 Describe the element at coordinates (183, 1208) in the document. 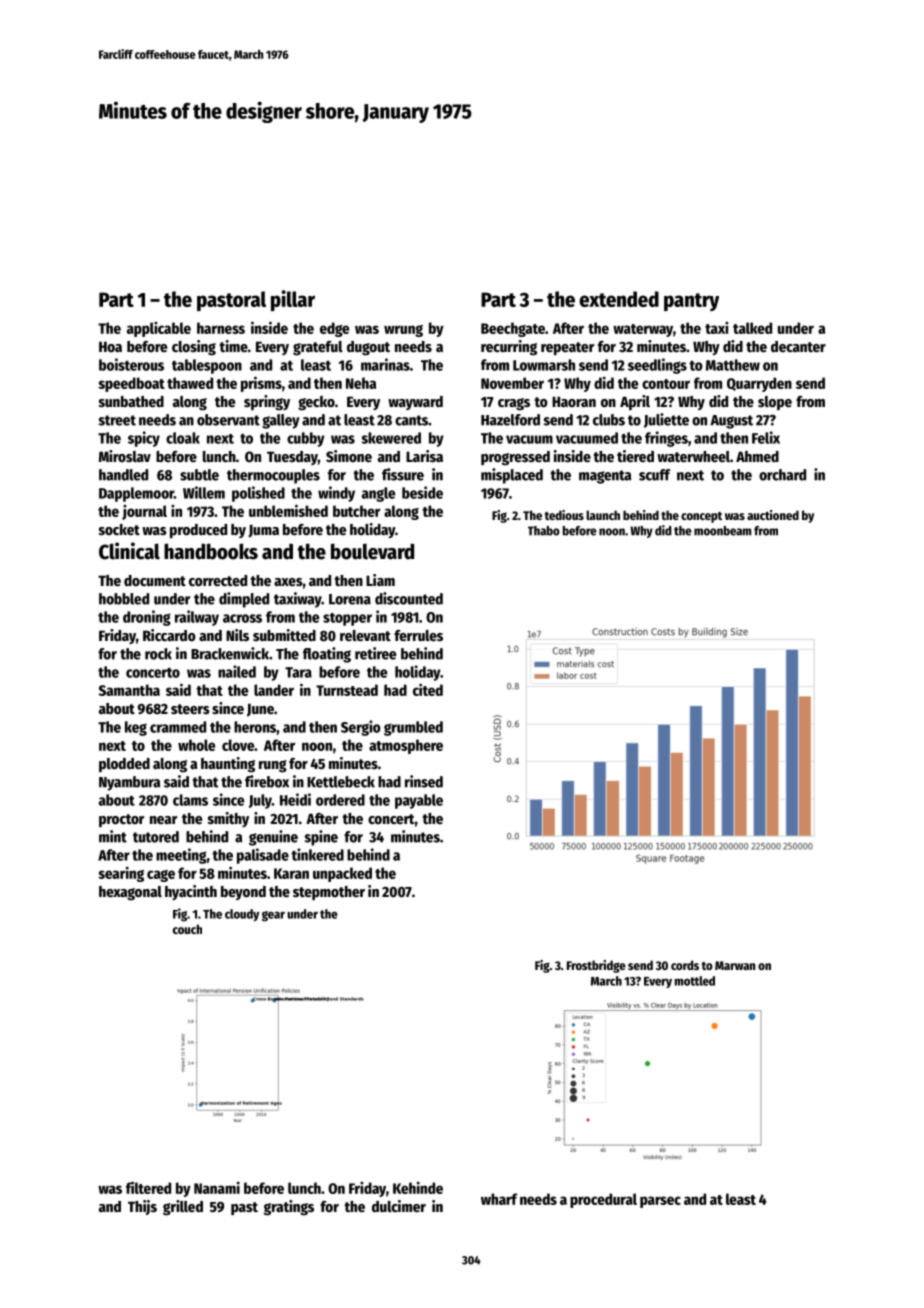

I see `grilled` at that location.
